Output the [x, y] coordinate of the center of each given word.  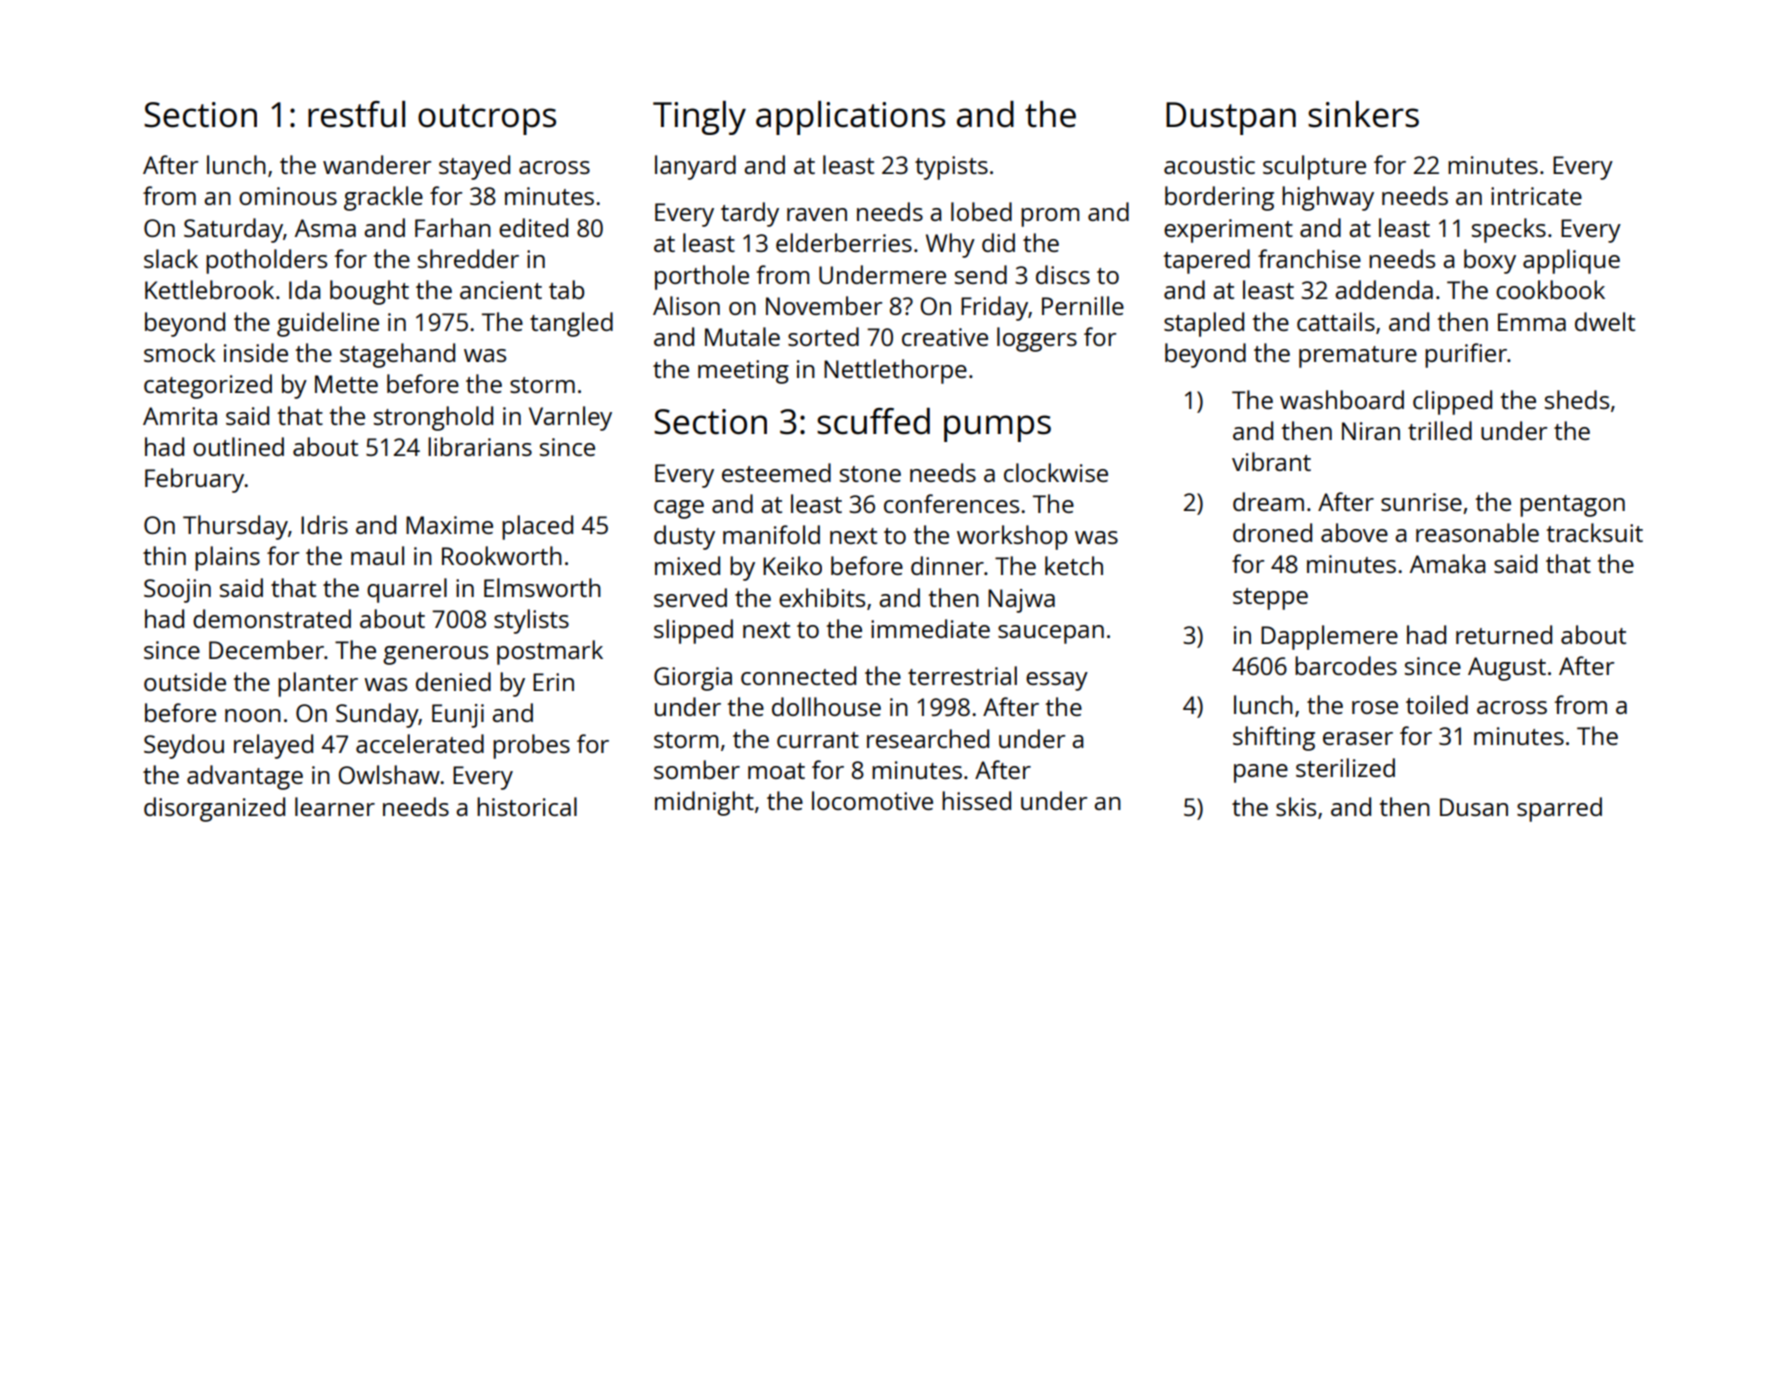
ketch [1074, 565]
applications [850, 118]
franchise [1309, 258]
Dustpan [1231, 118]
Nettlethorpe [895, 371]
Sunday [377, 715]
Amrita [180, 416]
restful [356, 114]
